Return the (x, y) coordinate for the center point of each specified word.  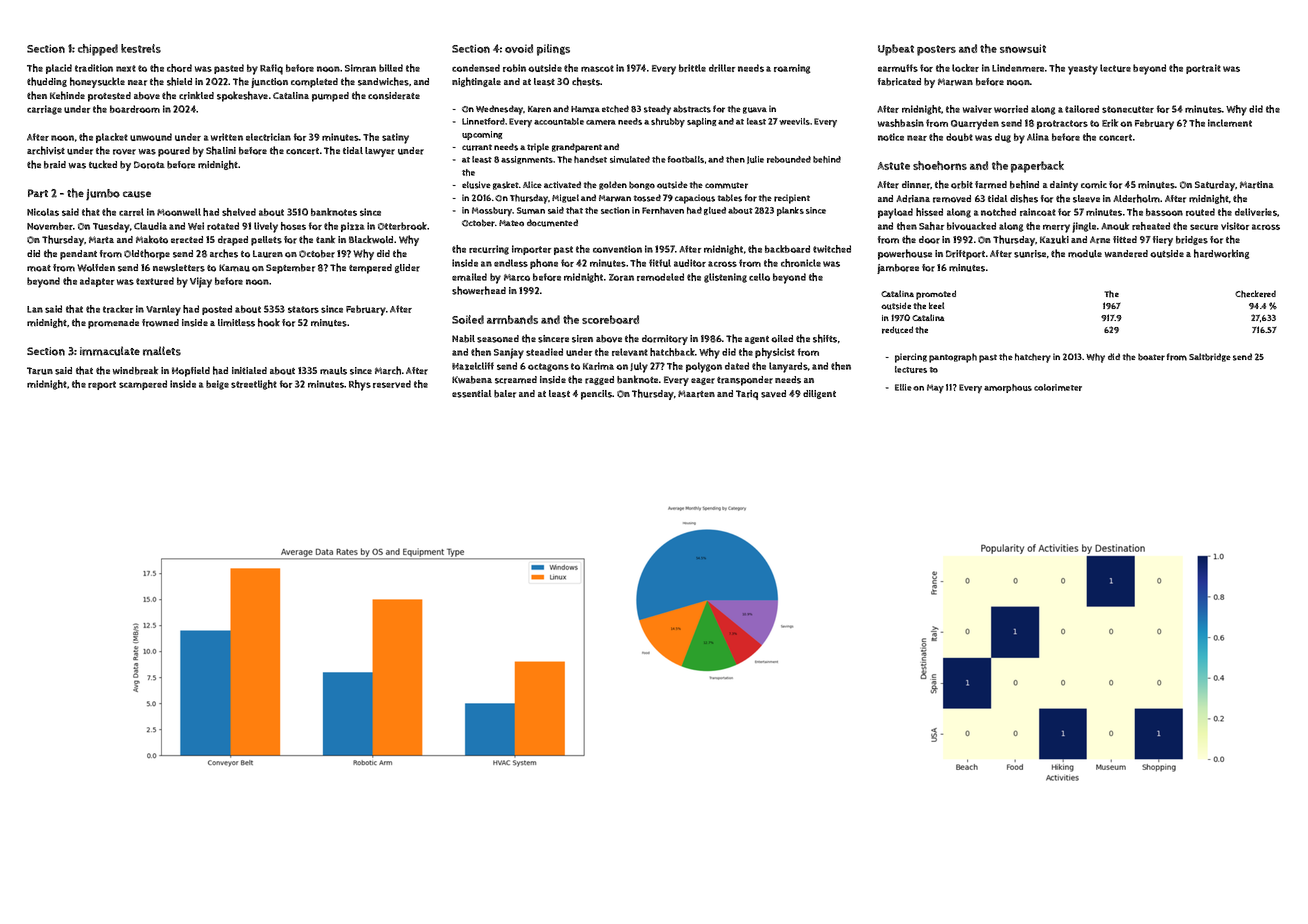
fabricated (899, 82)
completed (314, 83)
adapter (97, 282)
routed (1200, 212)
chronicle (801, 263)
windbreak (135, 370)
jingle (1084, 227)
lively (266, 227)
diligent (819, 394)
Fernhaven (663, 210)
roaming (792, 69)
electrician (268, 137)
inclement (1230, 123)
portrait (1203, 69)
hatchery (1033, 358)
